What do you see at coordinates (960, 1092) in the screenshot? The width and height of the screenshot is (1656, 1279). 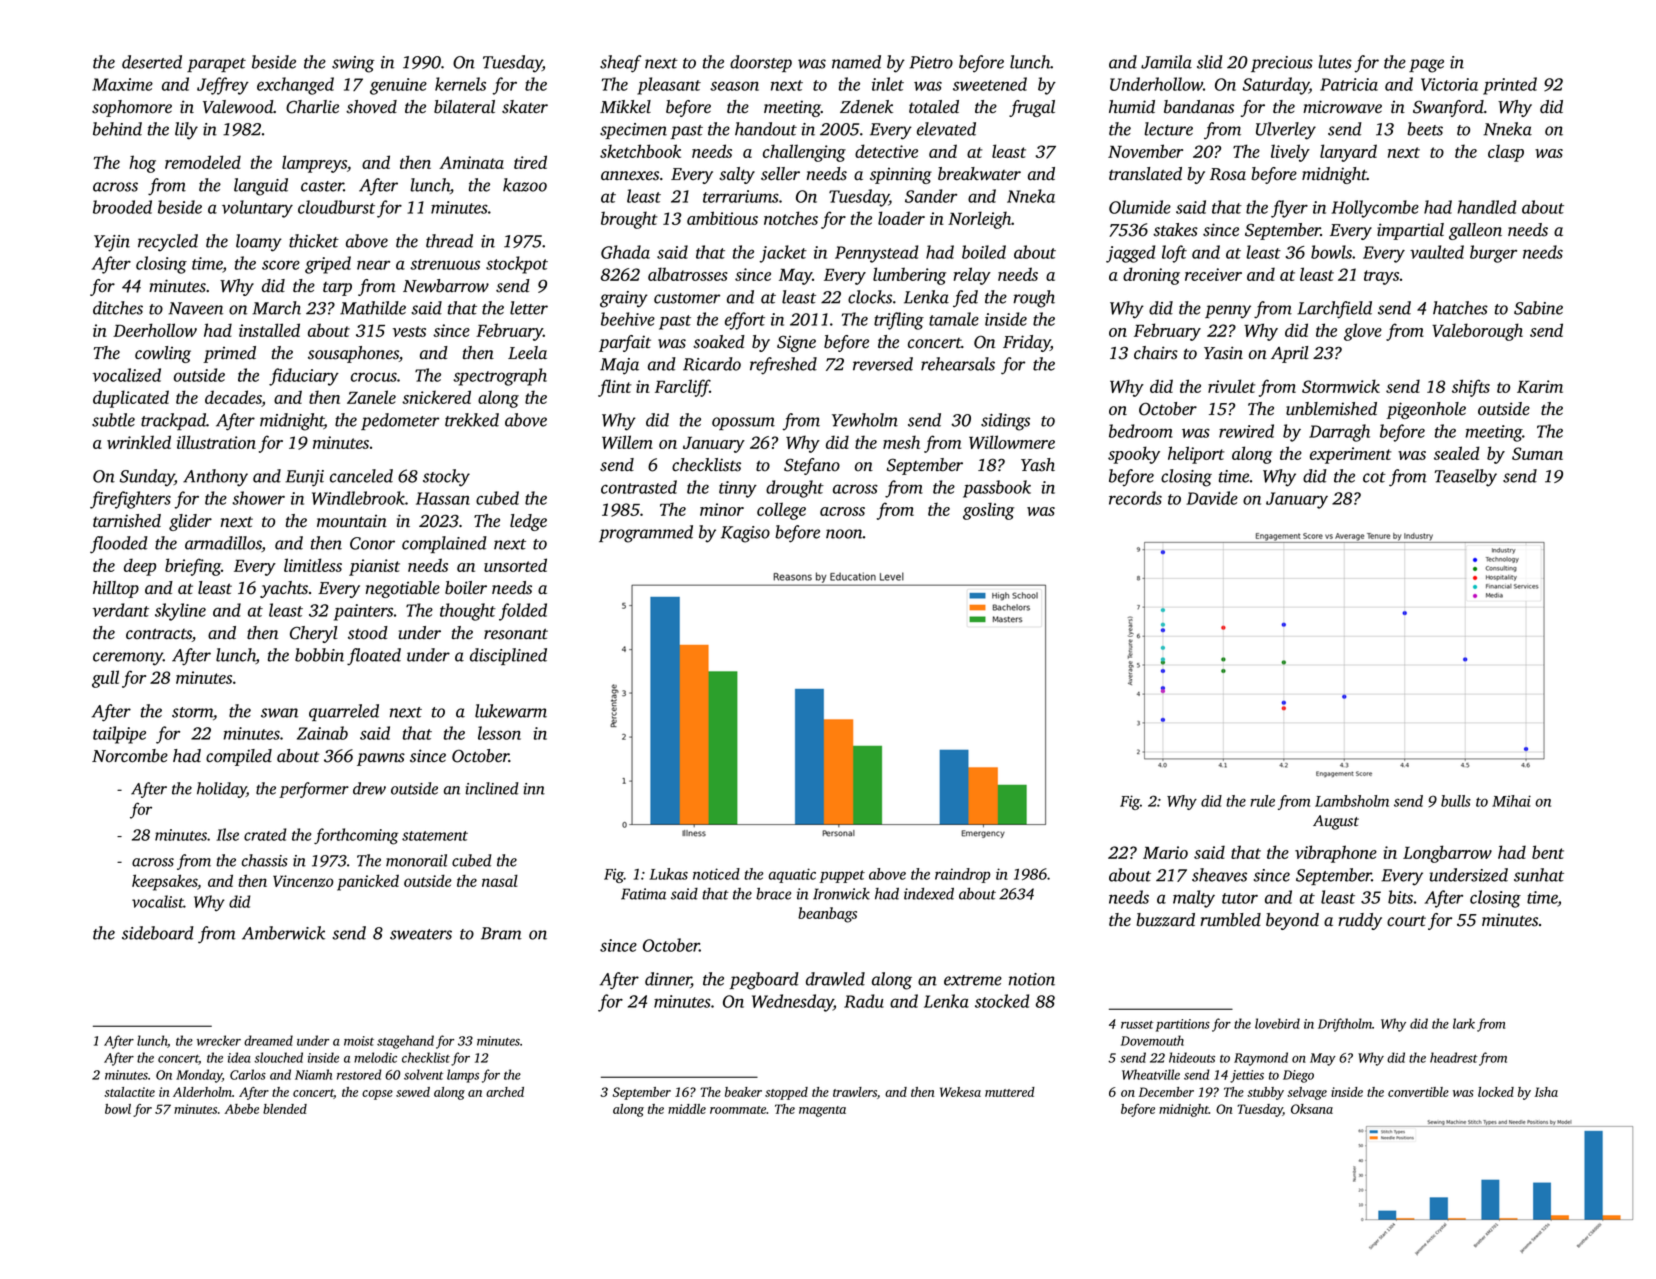 I see `Wekesa` at bounding box center [960, 1092].
